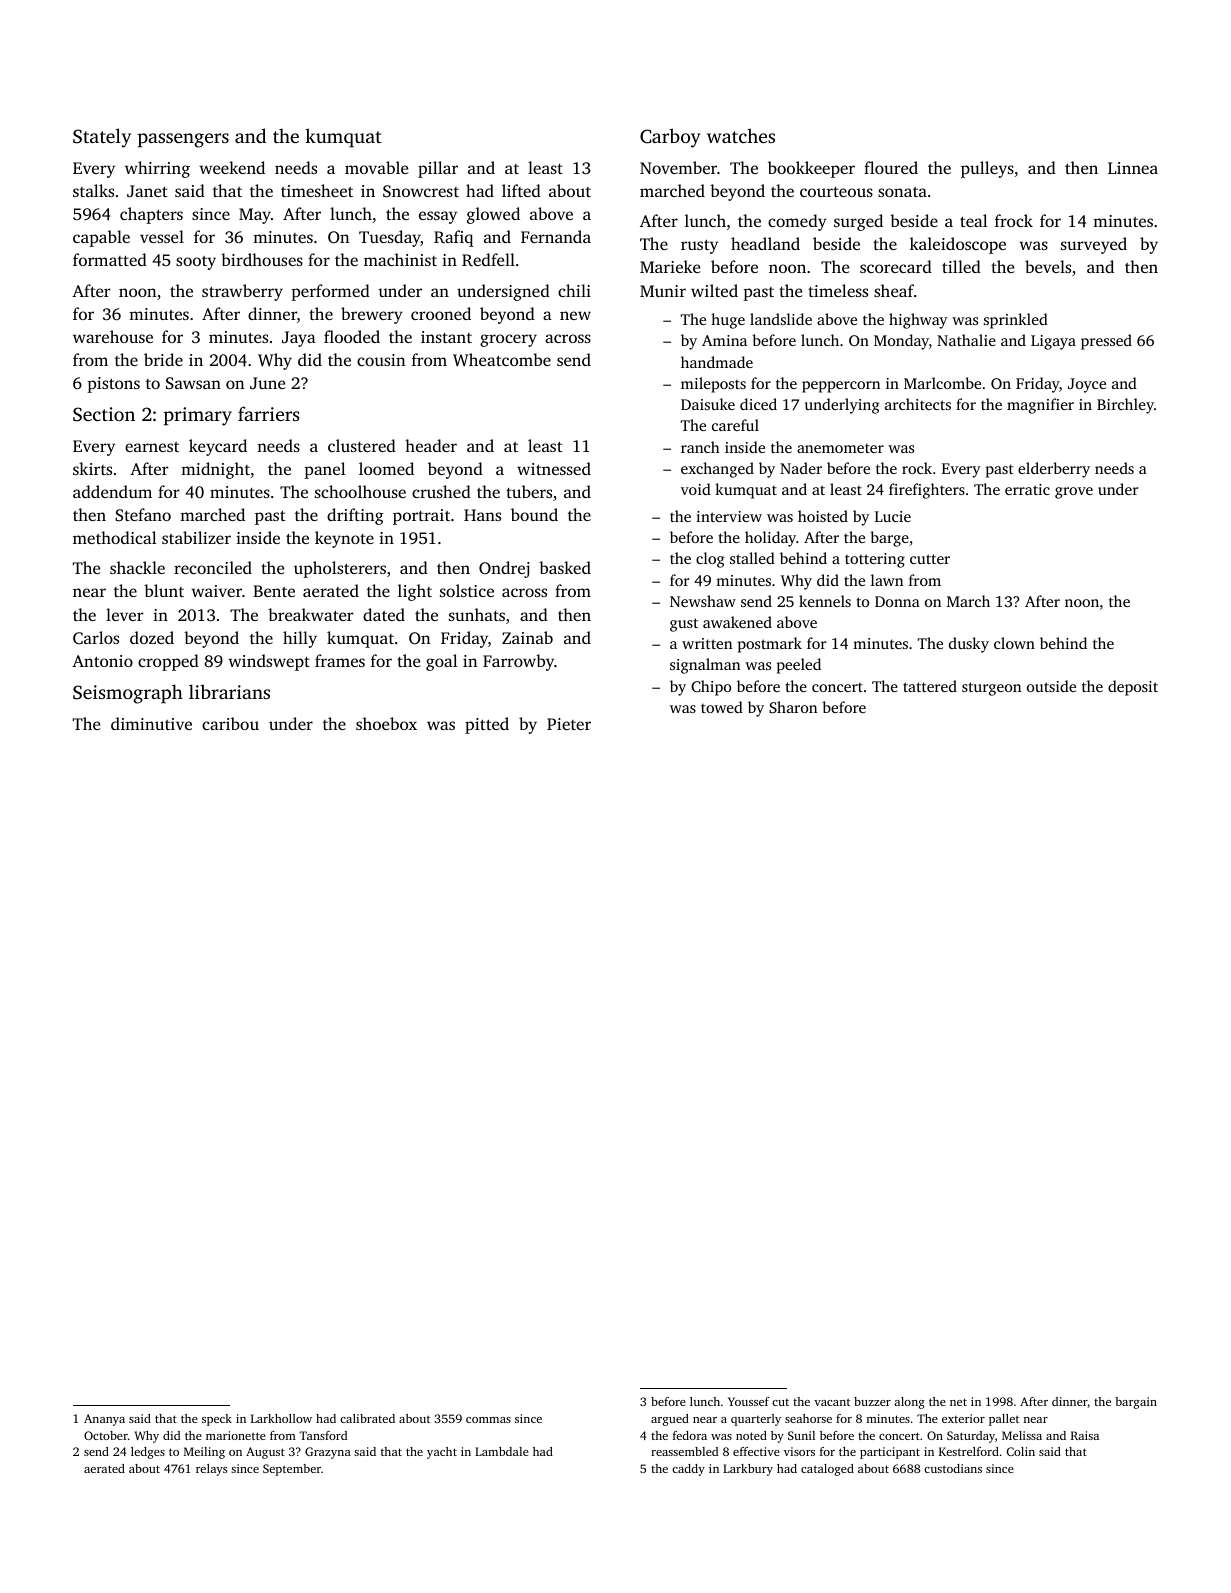 The image size is (1231, 1593). What do you see at coordinates (113, 336) in the image?
I see `warehouse` at bounding box center [113, 336].
